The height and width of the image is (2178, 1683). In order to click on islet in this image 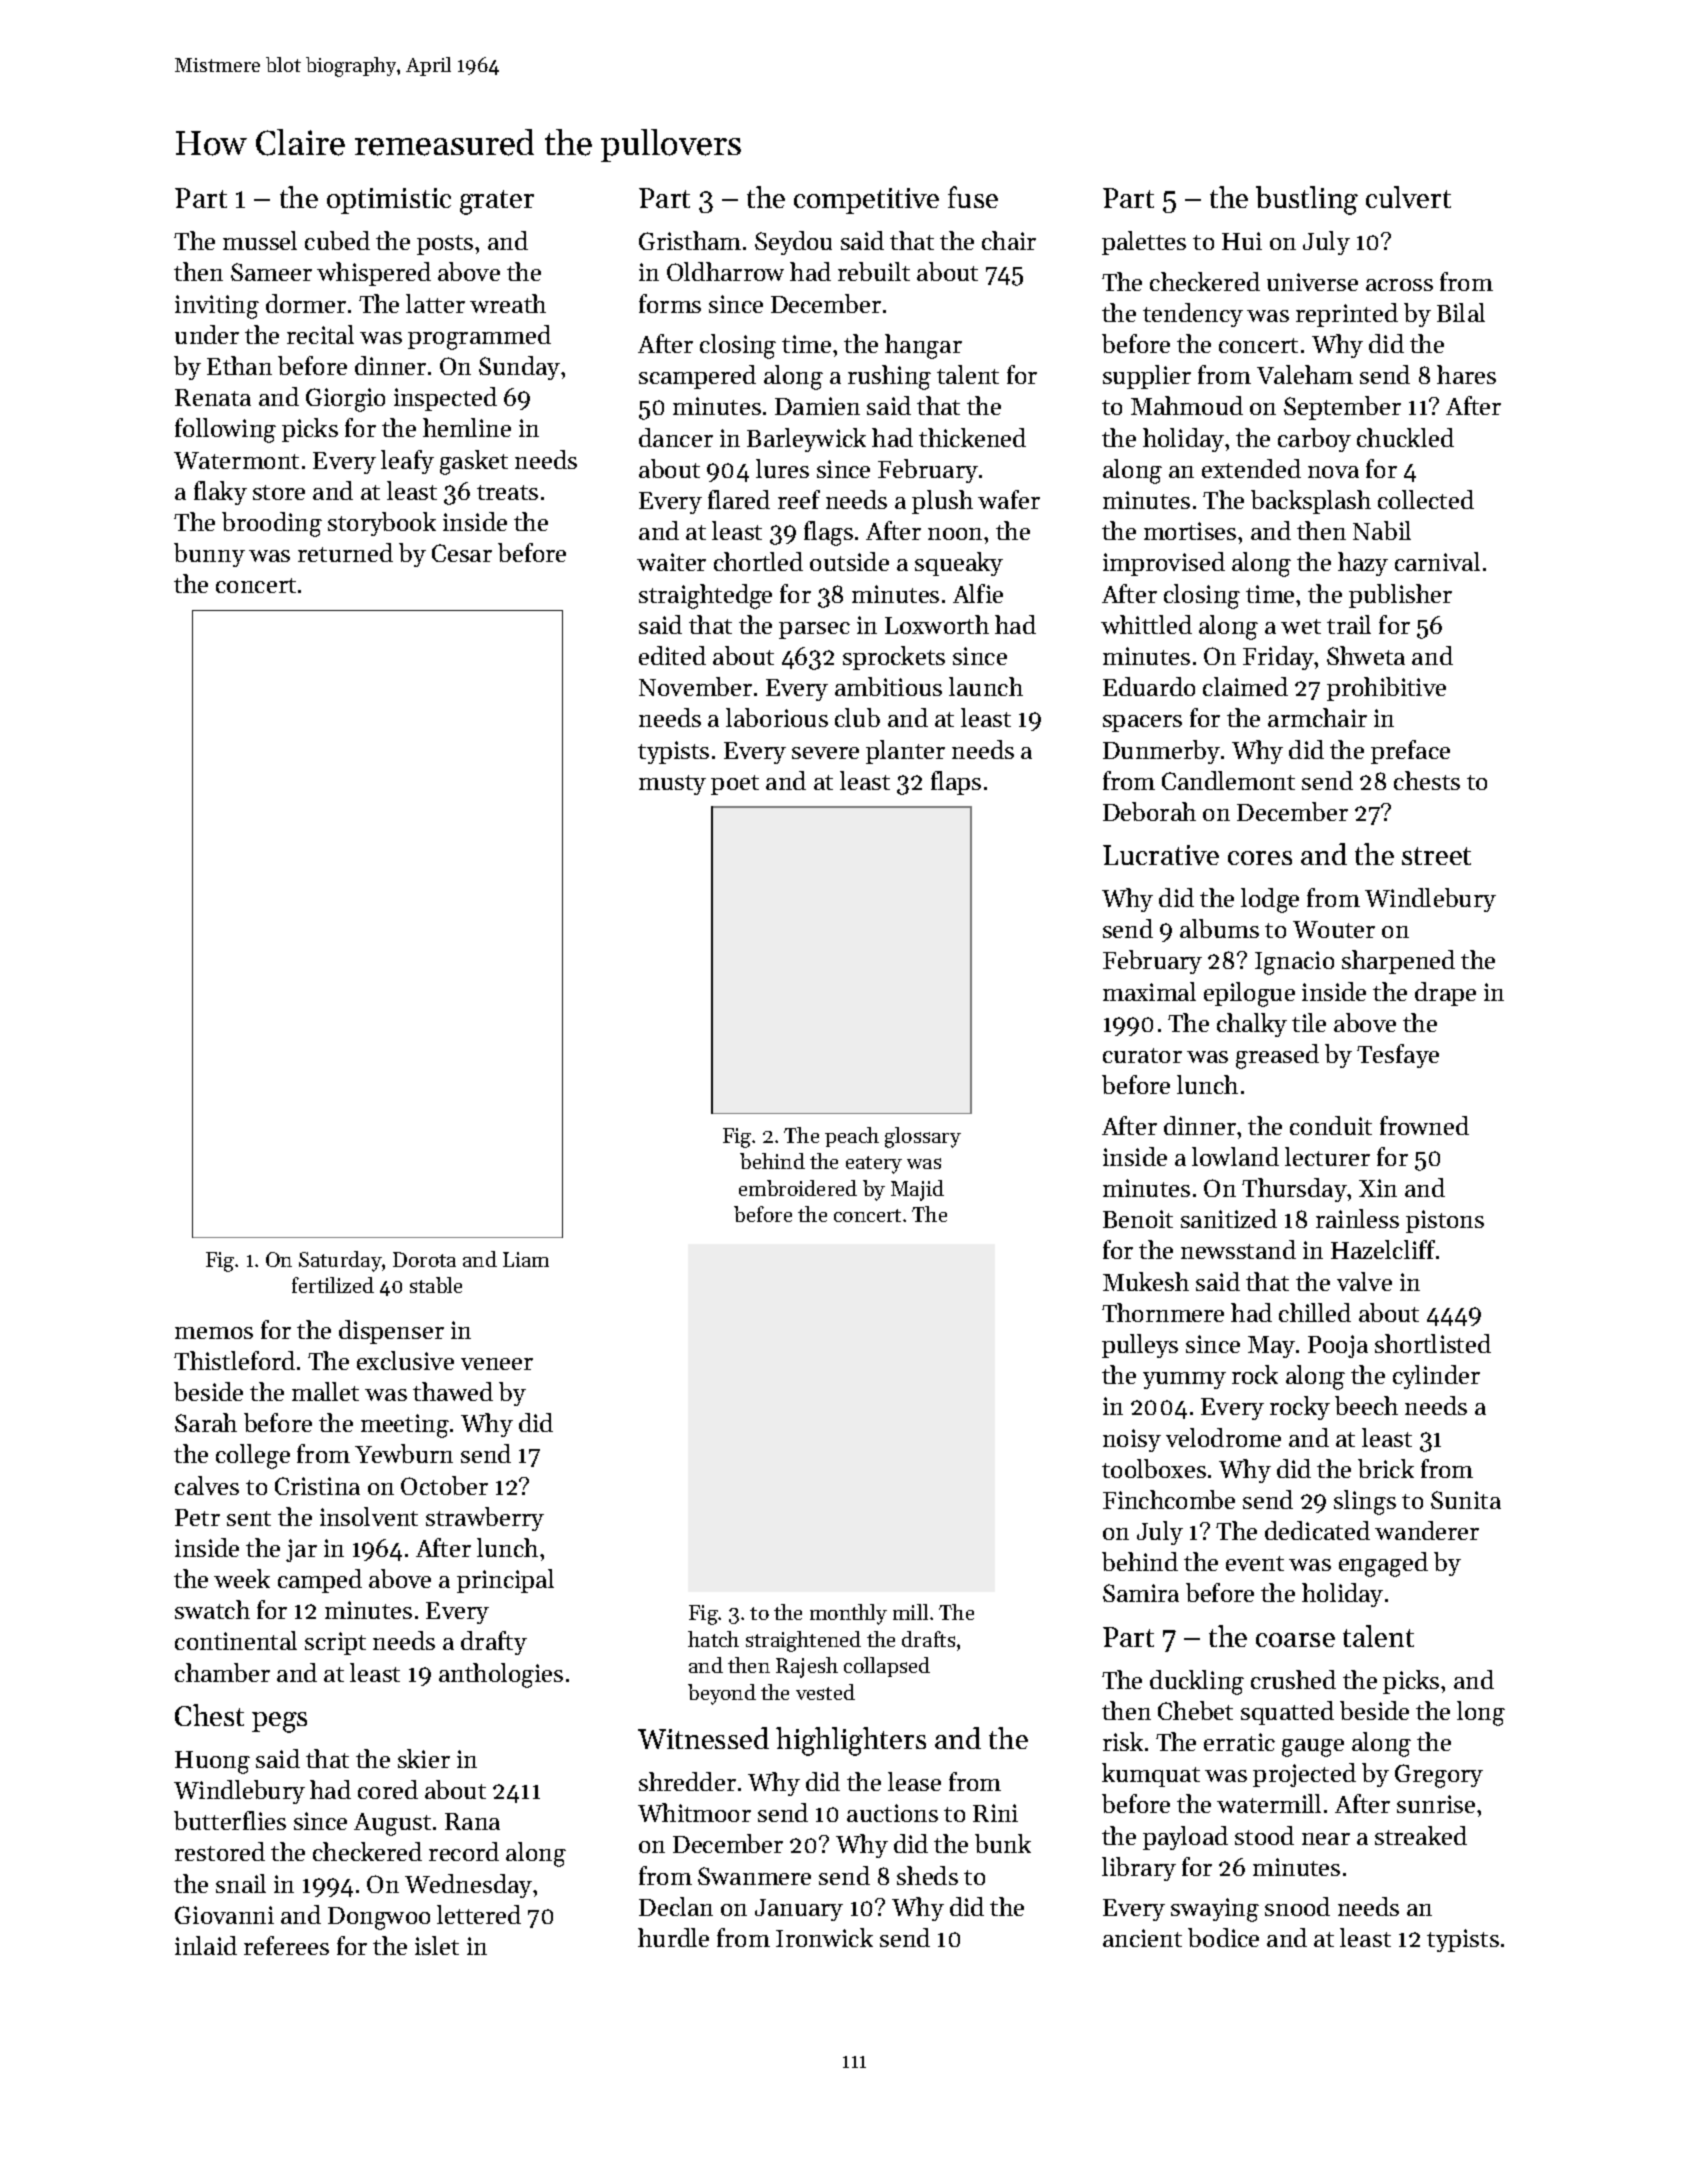, I will do `click(437, 1945)`.
